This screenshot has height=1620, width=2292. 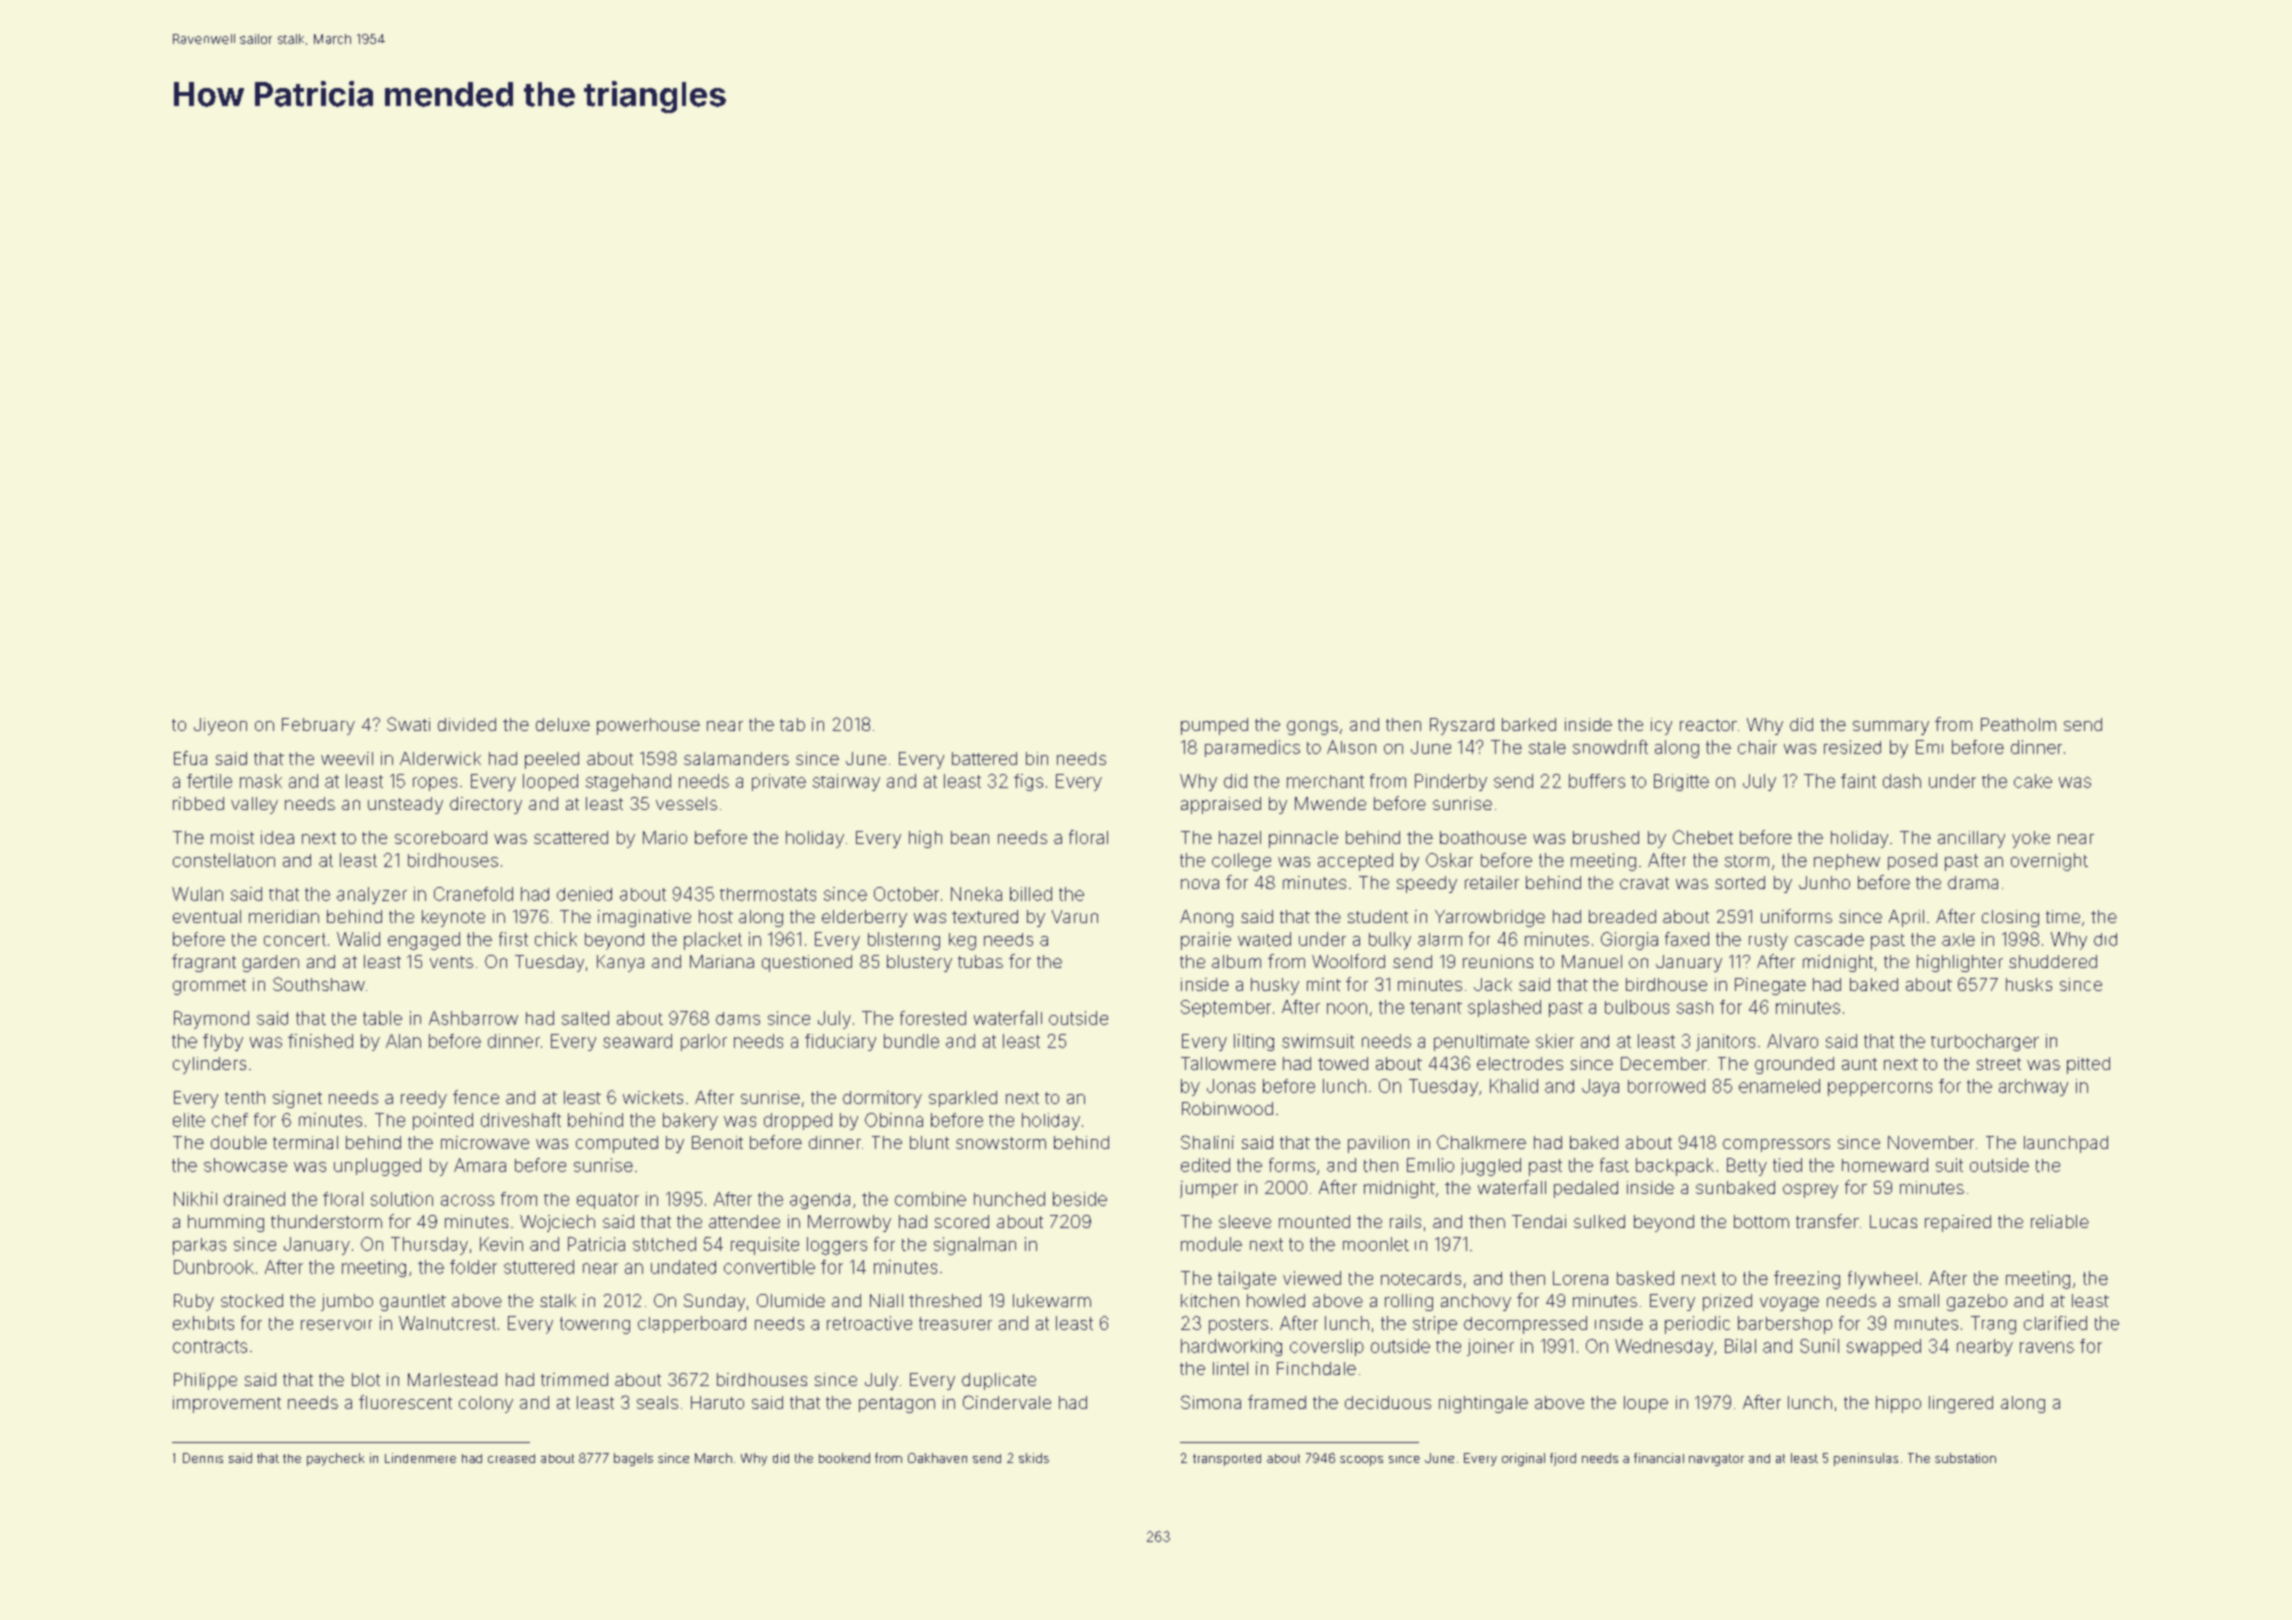 What do you see at coordinates (2018, 724) in the screenshot?
I see `Peatholm` at bounding box center [2018, 724].
